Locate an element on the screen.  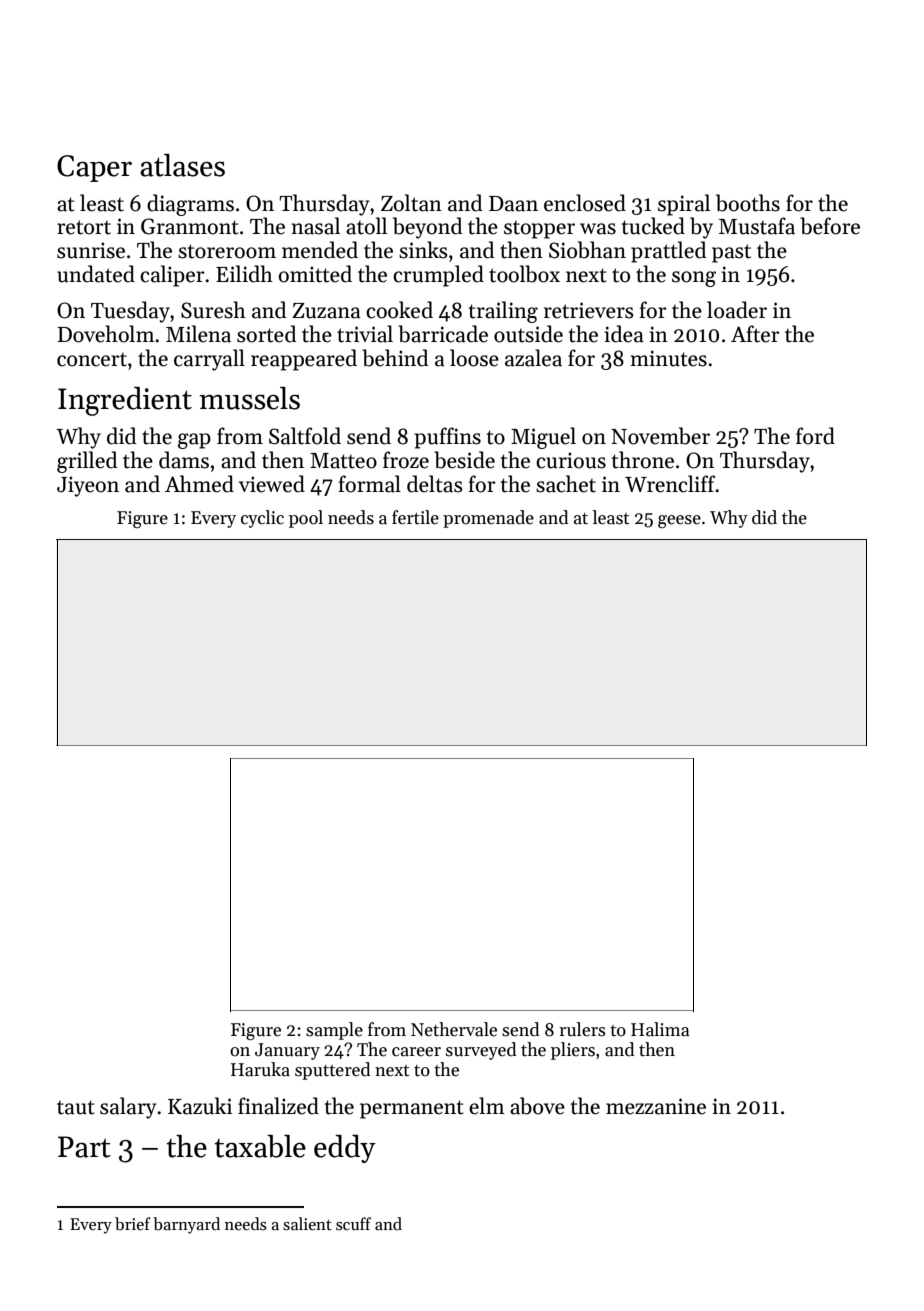
Halima is located at coordinates (660, 1029).
